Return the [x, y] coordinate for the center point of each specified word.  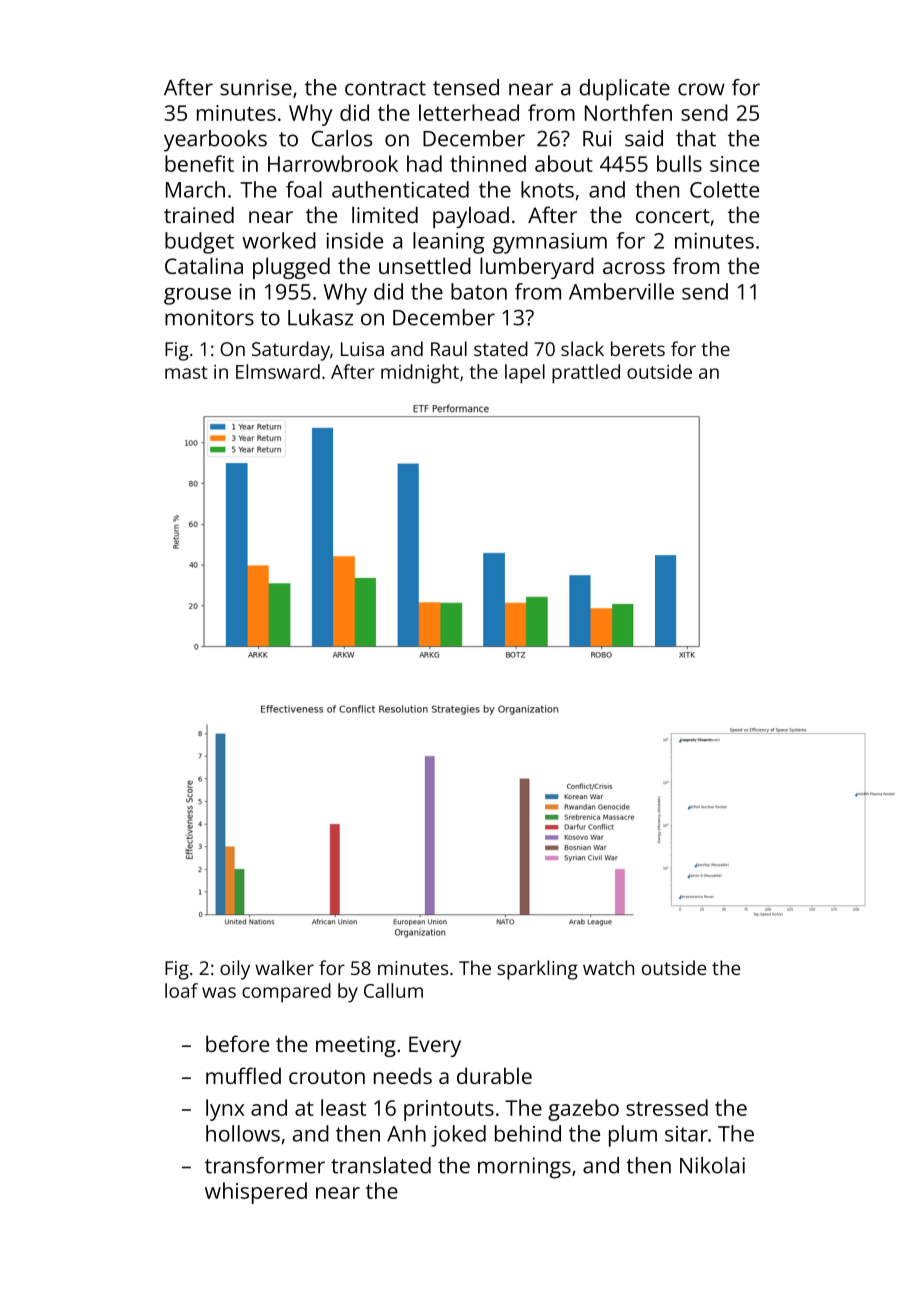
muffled [243, 1075]
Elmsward [278, 371]
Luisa [362, 349]
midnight [420, 374]
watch [608, 967]
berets [638, 348]
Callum [393, 990]
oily [235, 970]
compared [286, 993]
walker [284, 967]
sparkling [538, 970]
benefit [199, 163]
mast [186, 372]
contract [385, 88]
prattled [586, 374]
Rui [597, 138]
